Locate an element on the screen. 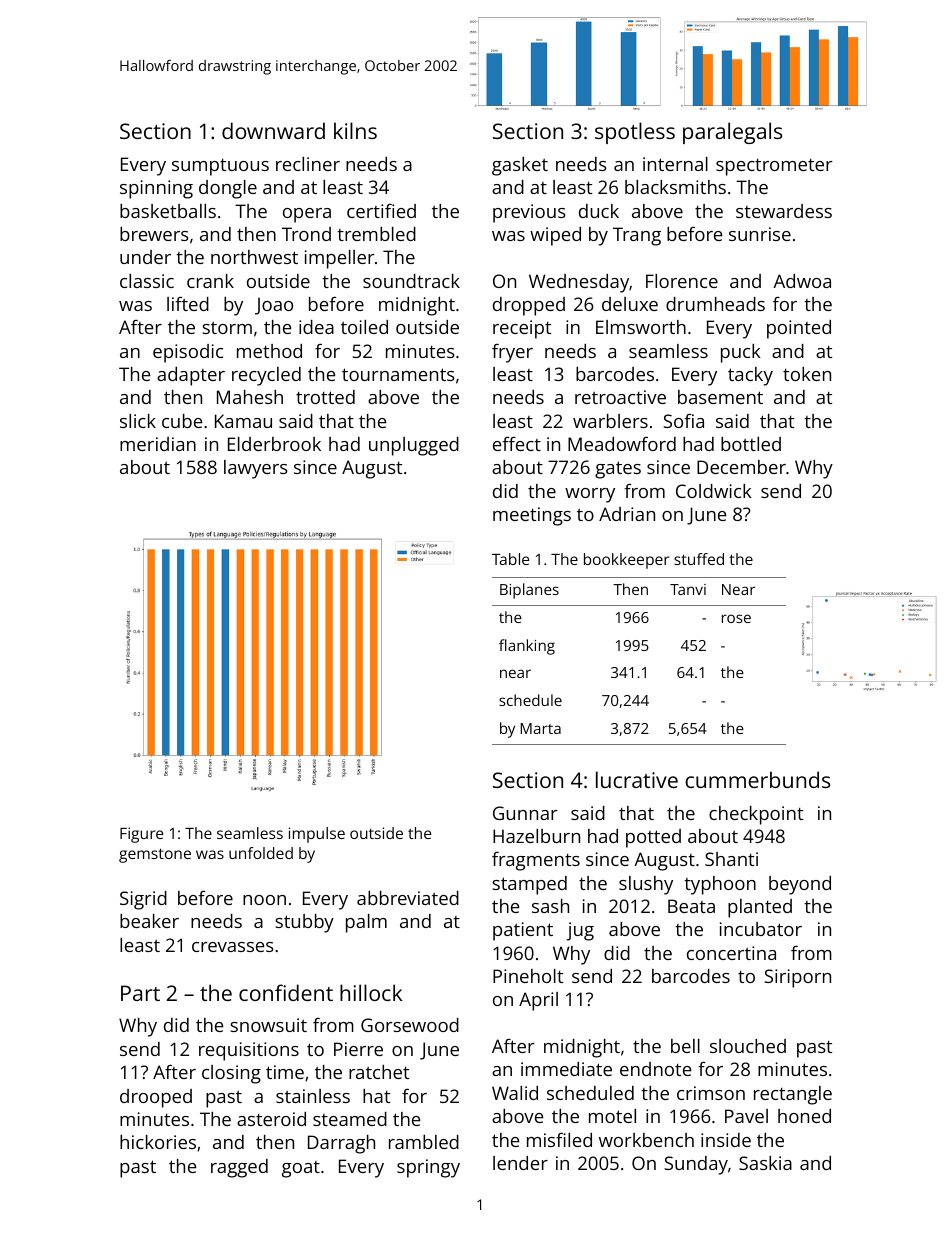 This screenshot has width=952, height=1233. paralegals is located at coordinates (732, 133).
